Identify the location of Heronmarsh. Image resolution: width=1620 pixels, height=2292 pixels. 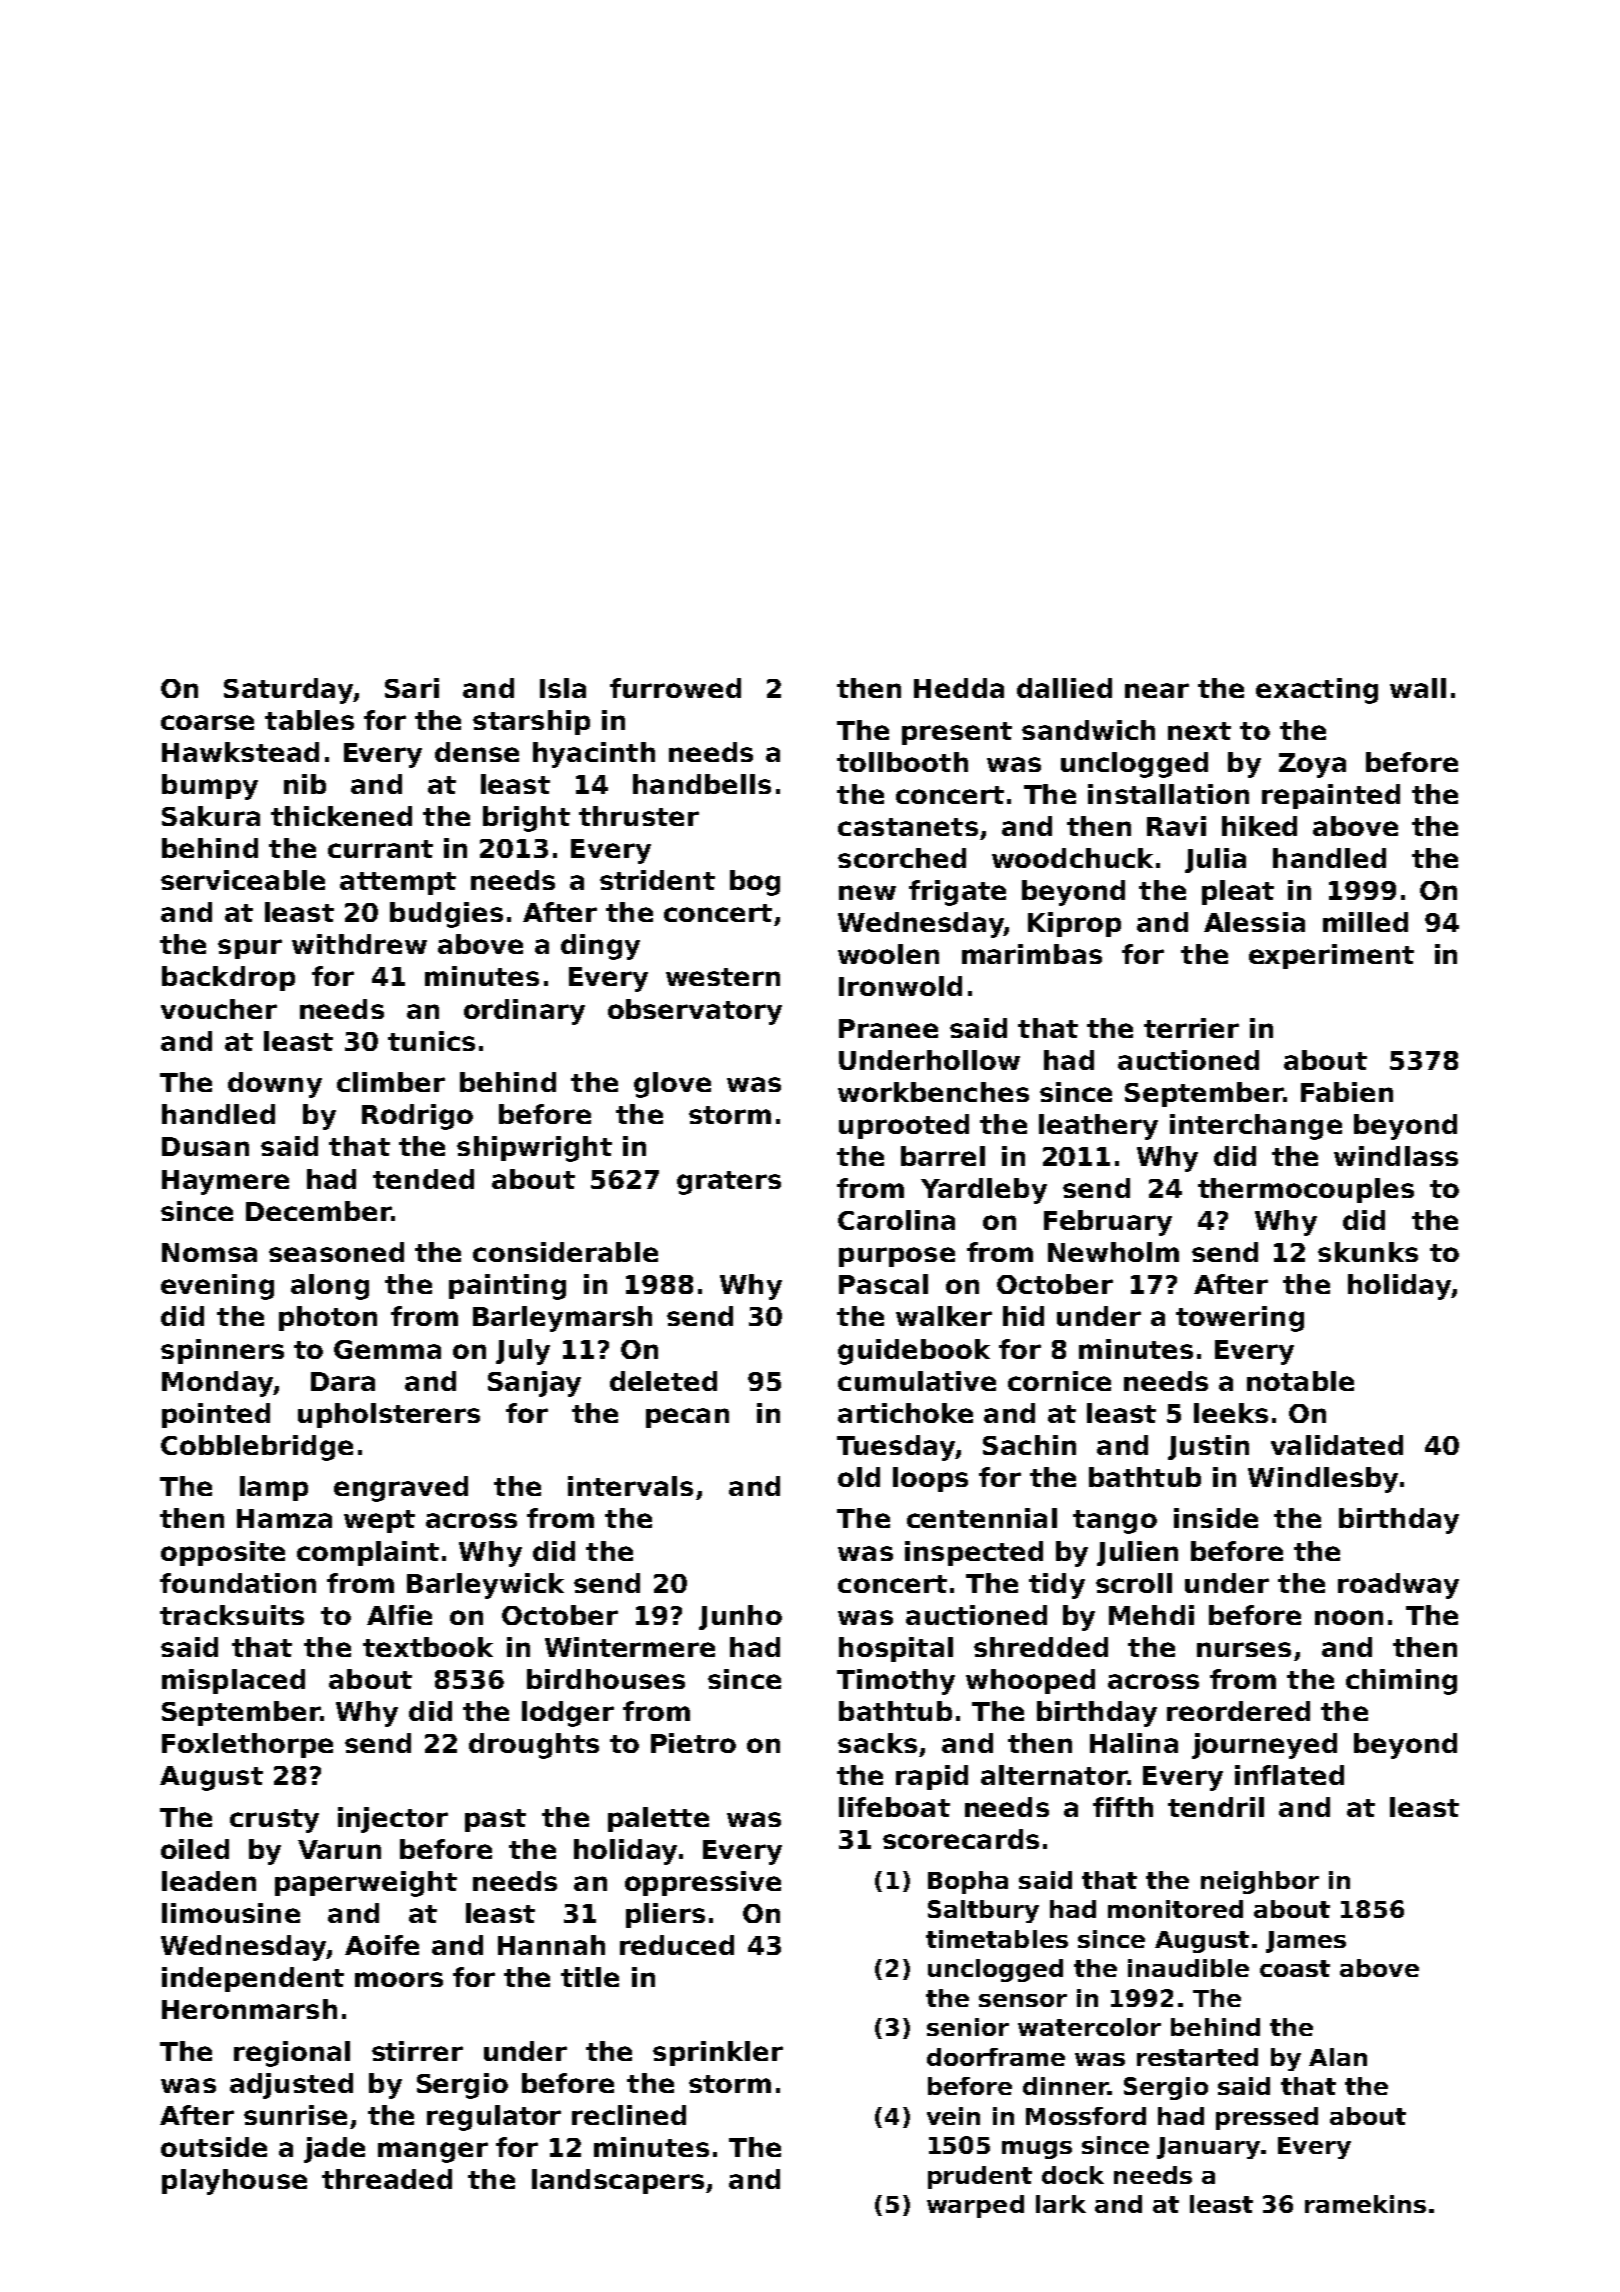
(249, 2009).
